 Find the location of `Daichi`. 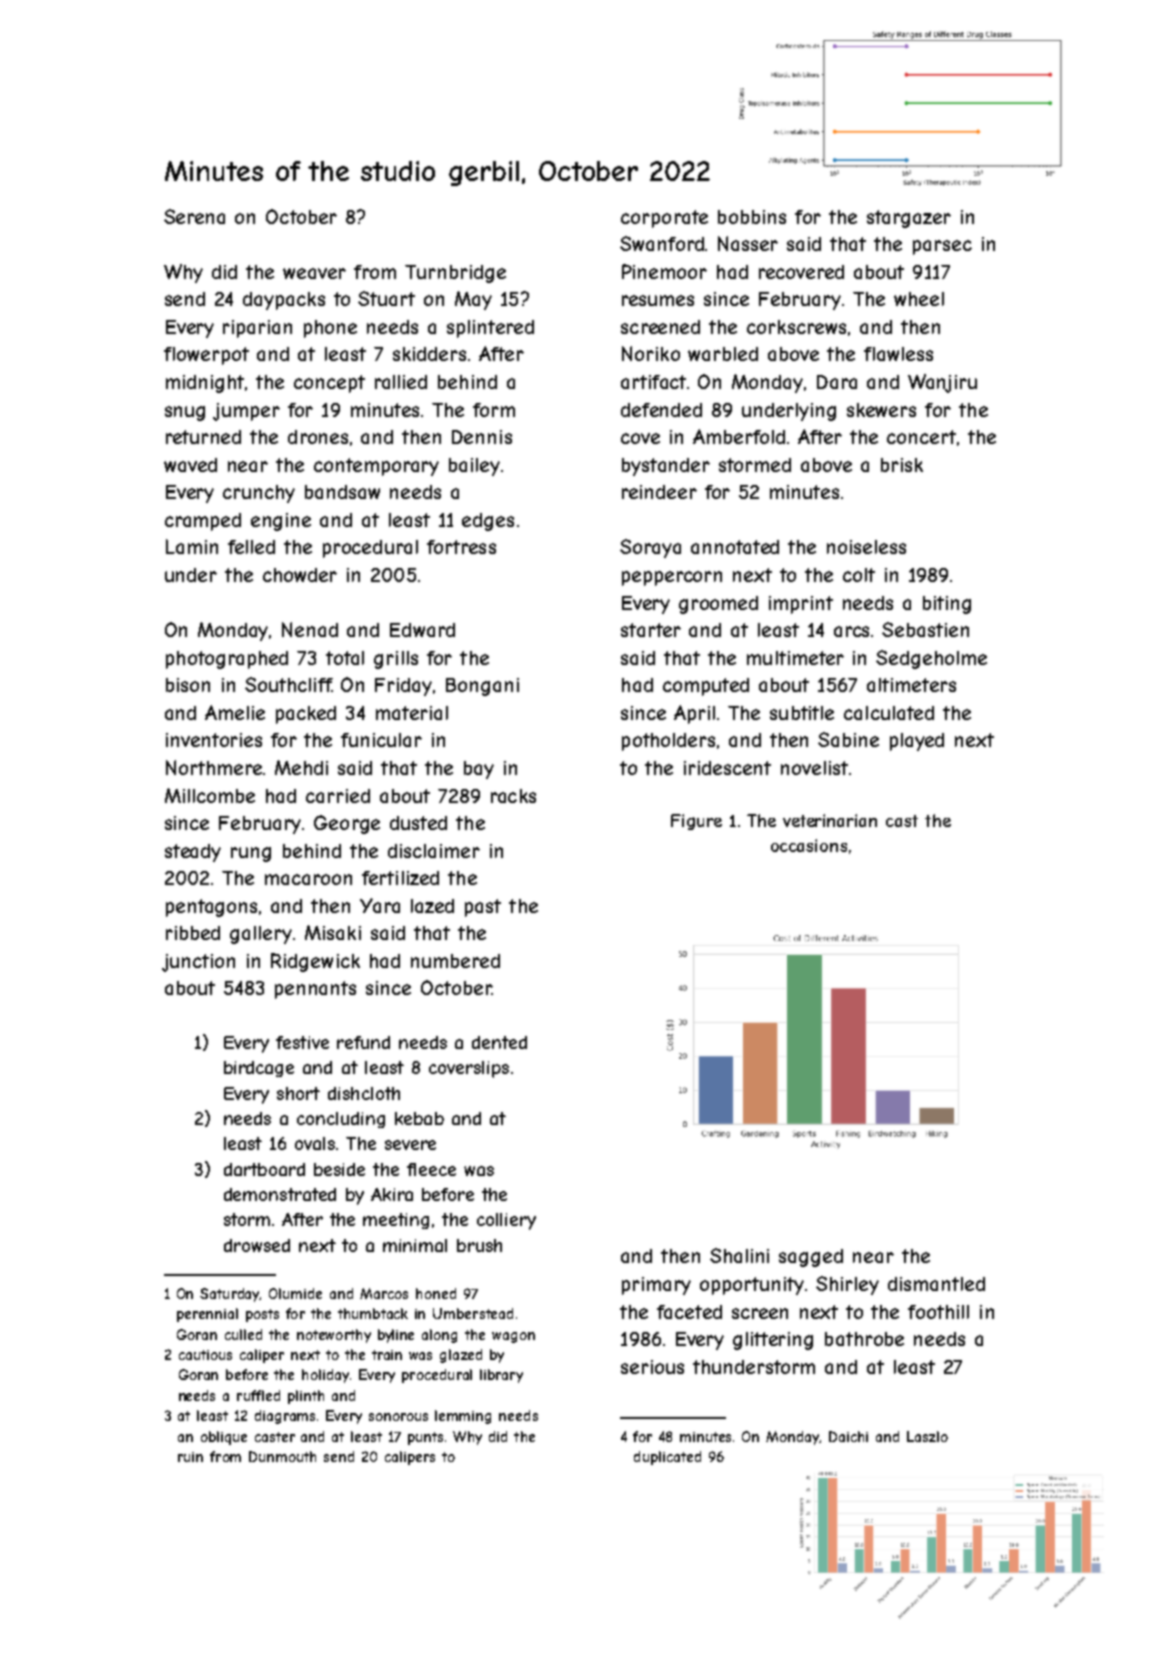

Daichi is located at coordinates (848, 1436).
